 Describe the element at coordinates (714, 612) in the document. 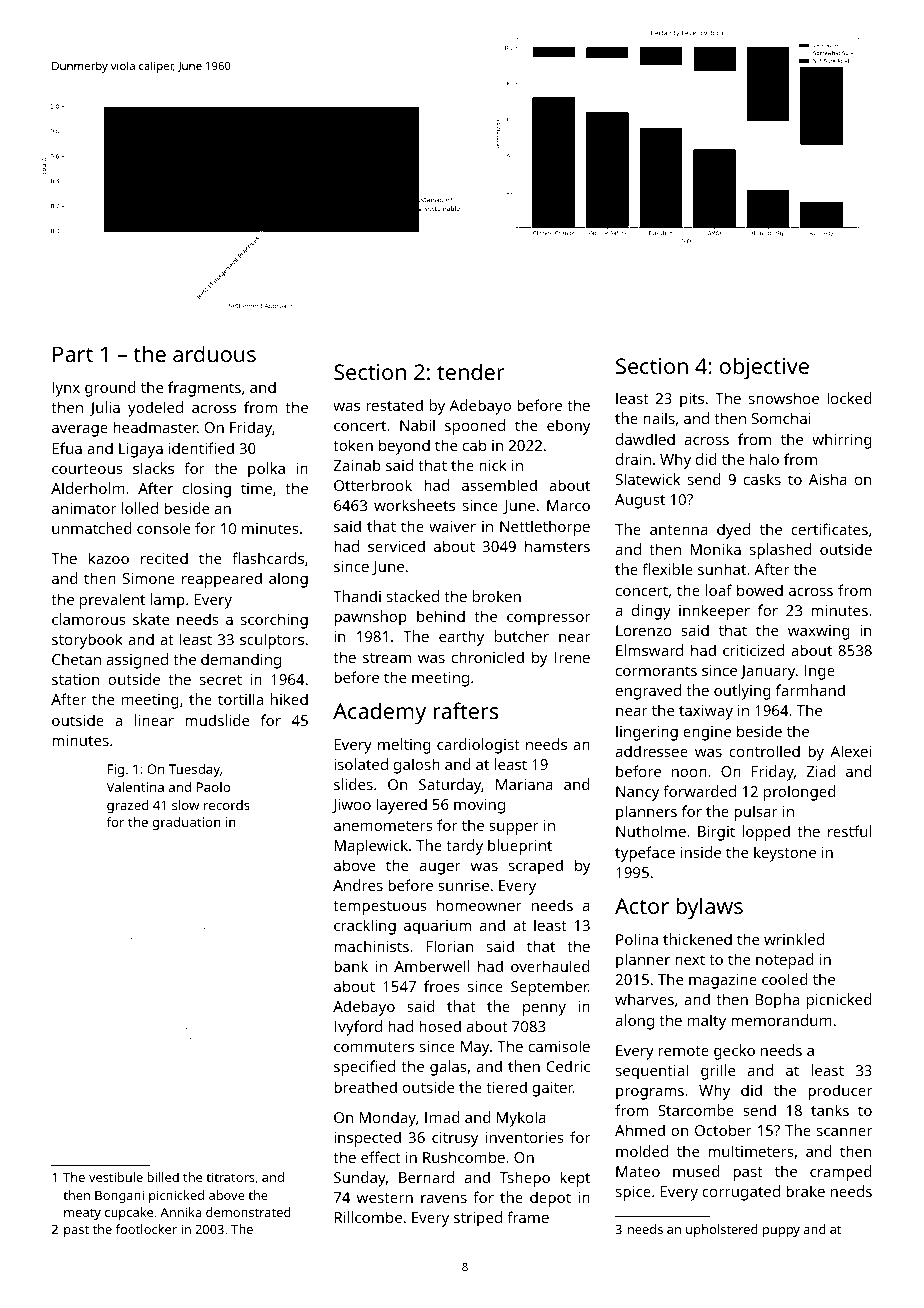

I see `innkeeper` at that location.
